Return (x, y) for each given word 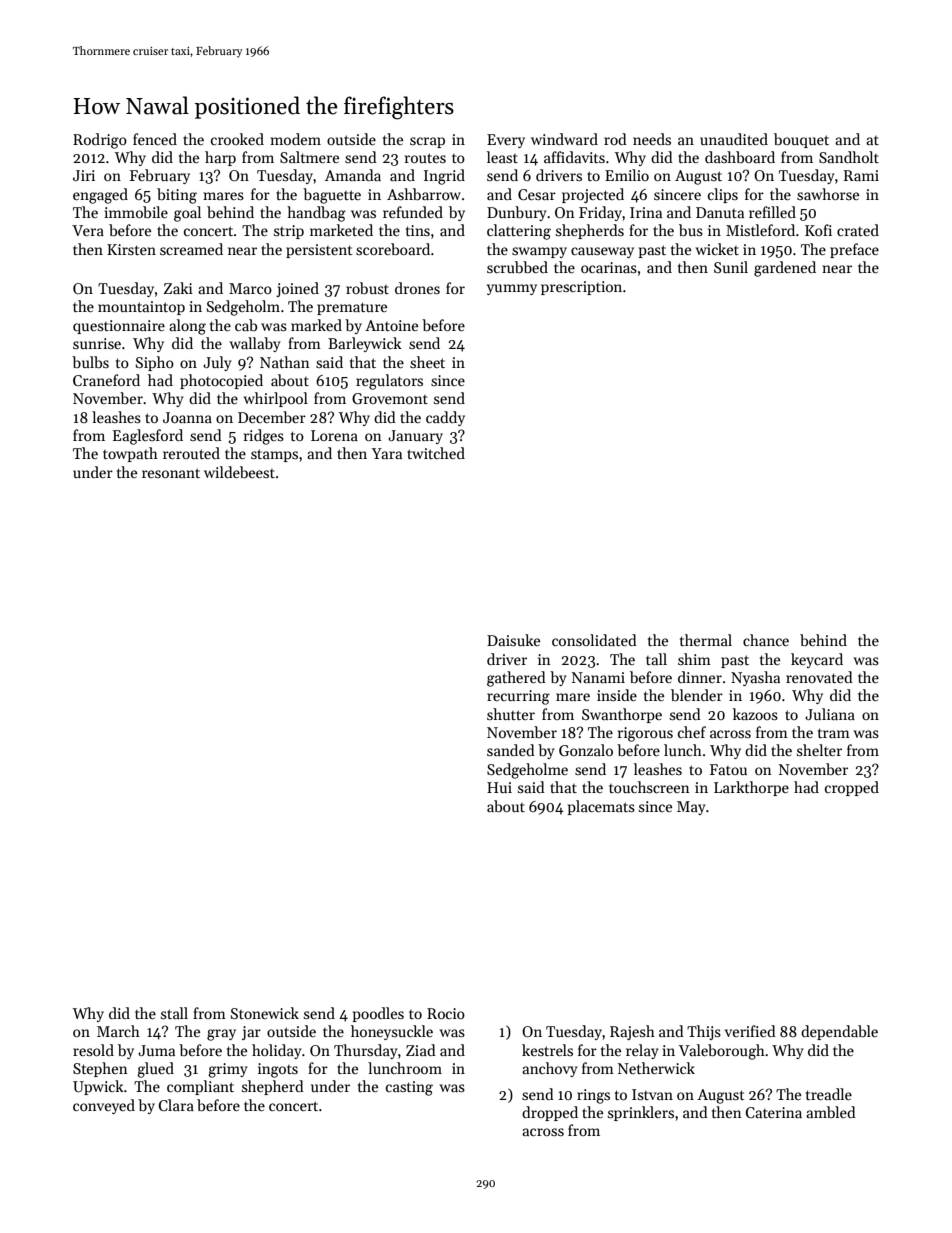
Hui (499, 787)
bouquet (801, 140)
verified (750, 1031)
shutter (511, 714)
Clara (176, 1105)
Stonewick (265, 1013)
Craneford (106, 380)
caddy (445, 418)
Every (506, 141)
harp (220, 158)
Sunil (731, 267)
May (691, 808)
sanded (511, 750)
